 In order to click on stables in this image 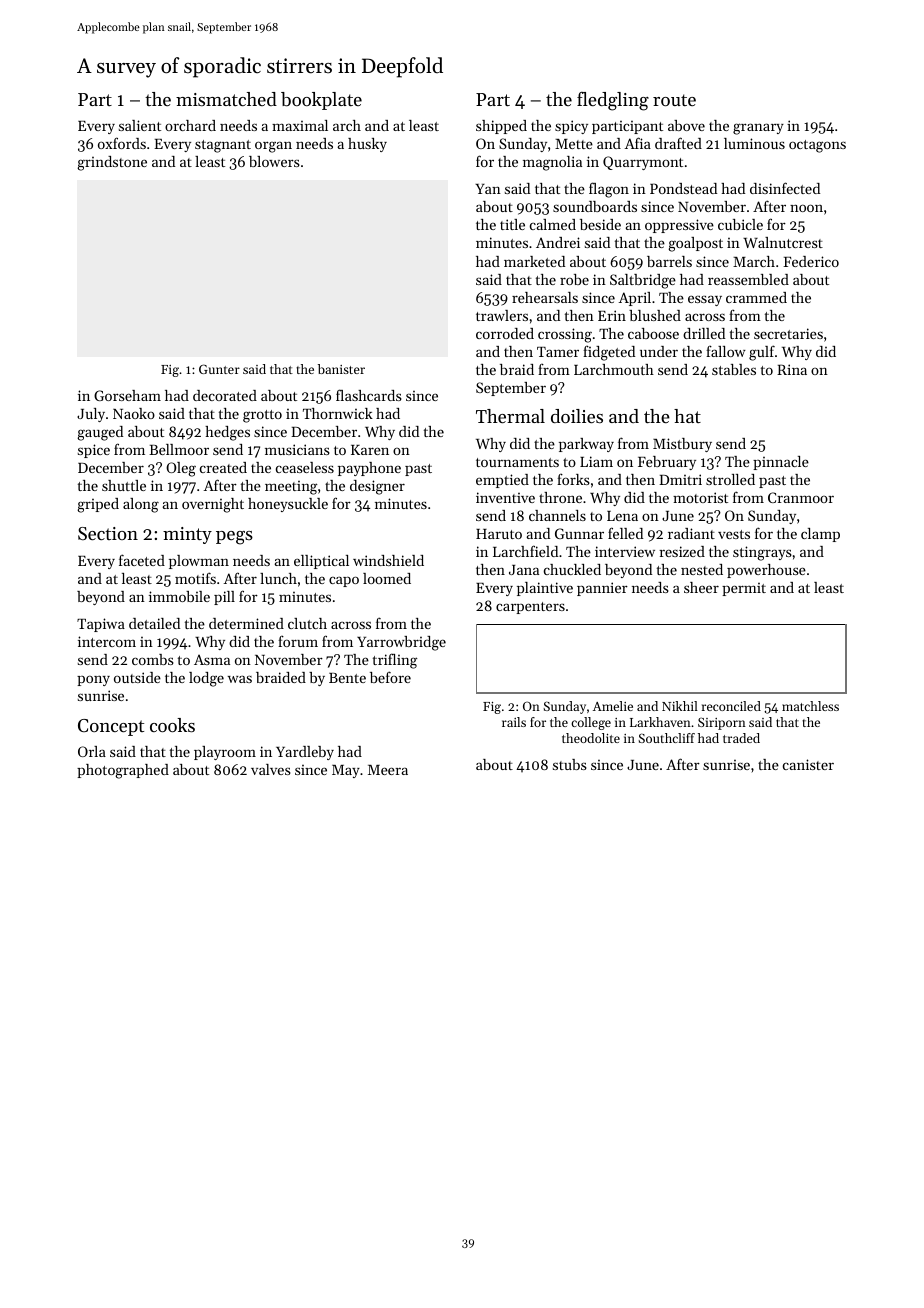, I will do `click(734, 369)`.
